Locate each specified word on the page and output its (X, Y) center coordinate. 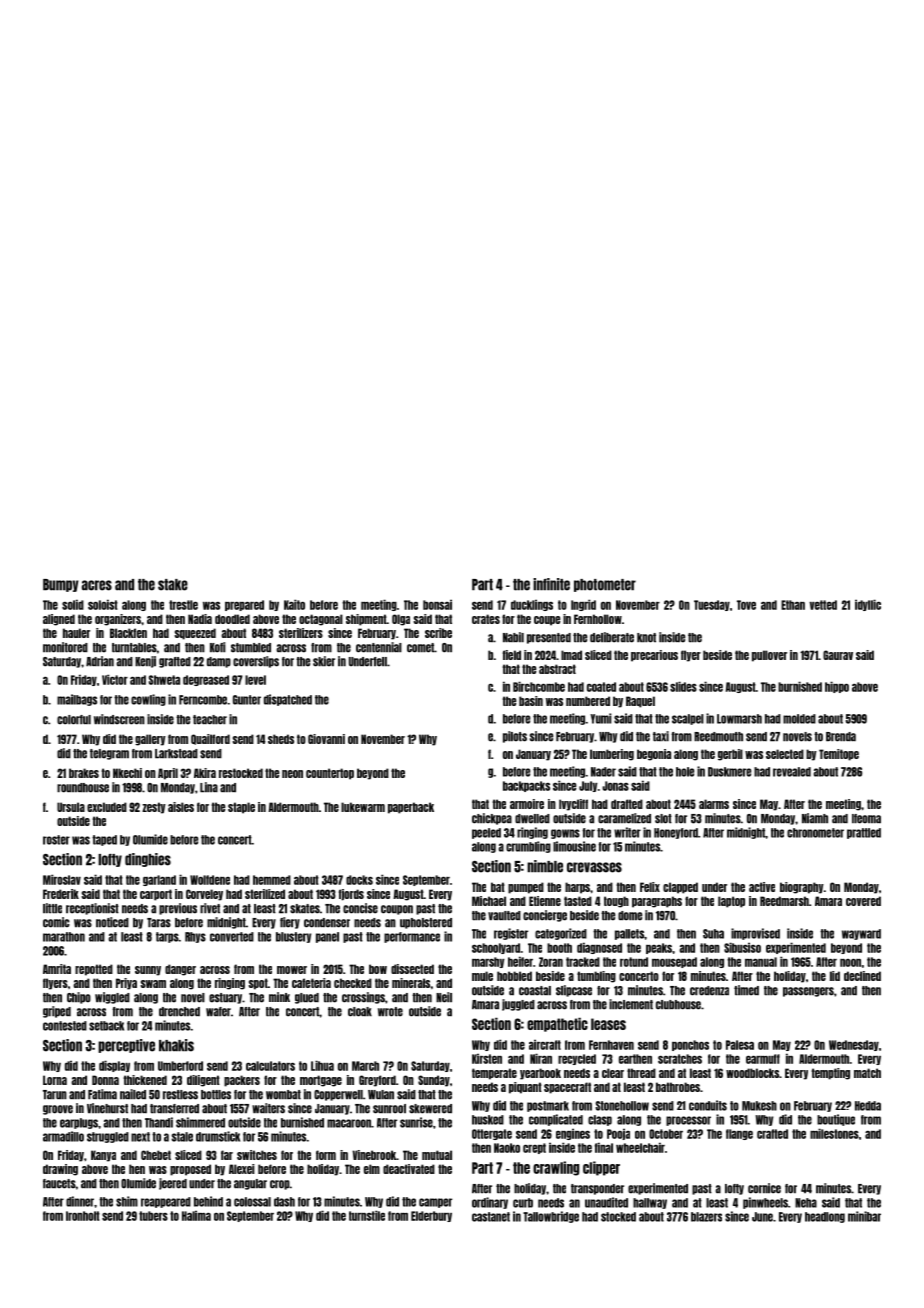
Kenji (145, 662)
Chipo (79, 998)
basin (531, 701)
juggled (518, 1005)
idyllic (868, 605)
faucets (59, 1184)
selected (785, 754)
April (168, 774)
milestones (834, 1133)
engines (573, 1134)
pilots (515, 737)
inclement (631, 1004)
